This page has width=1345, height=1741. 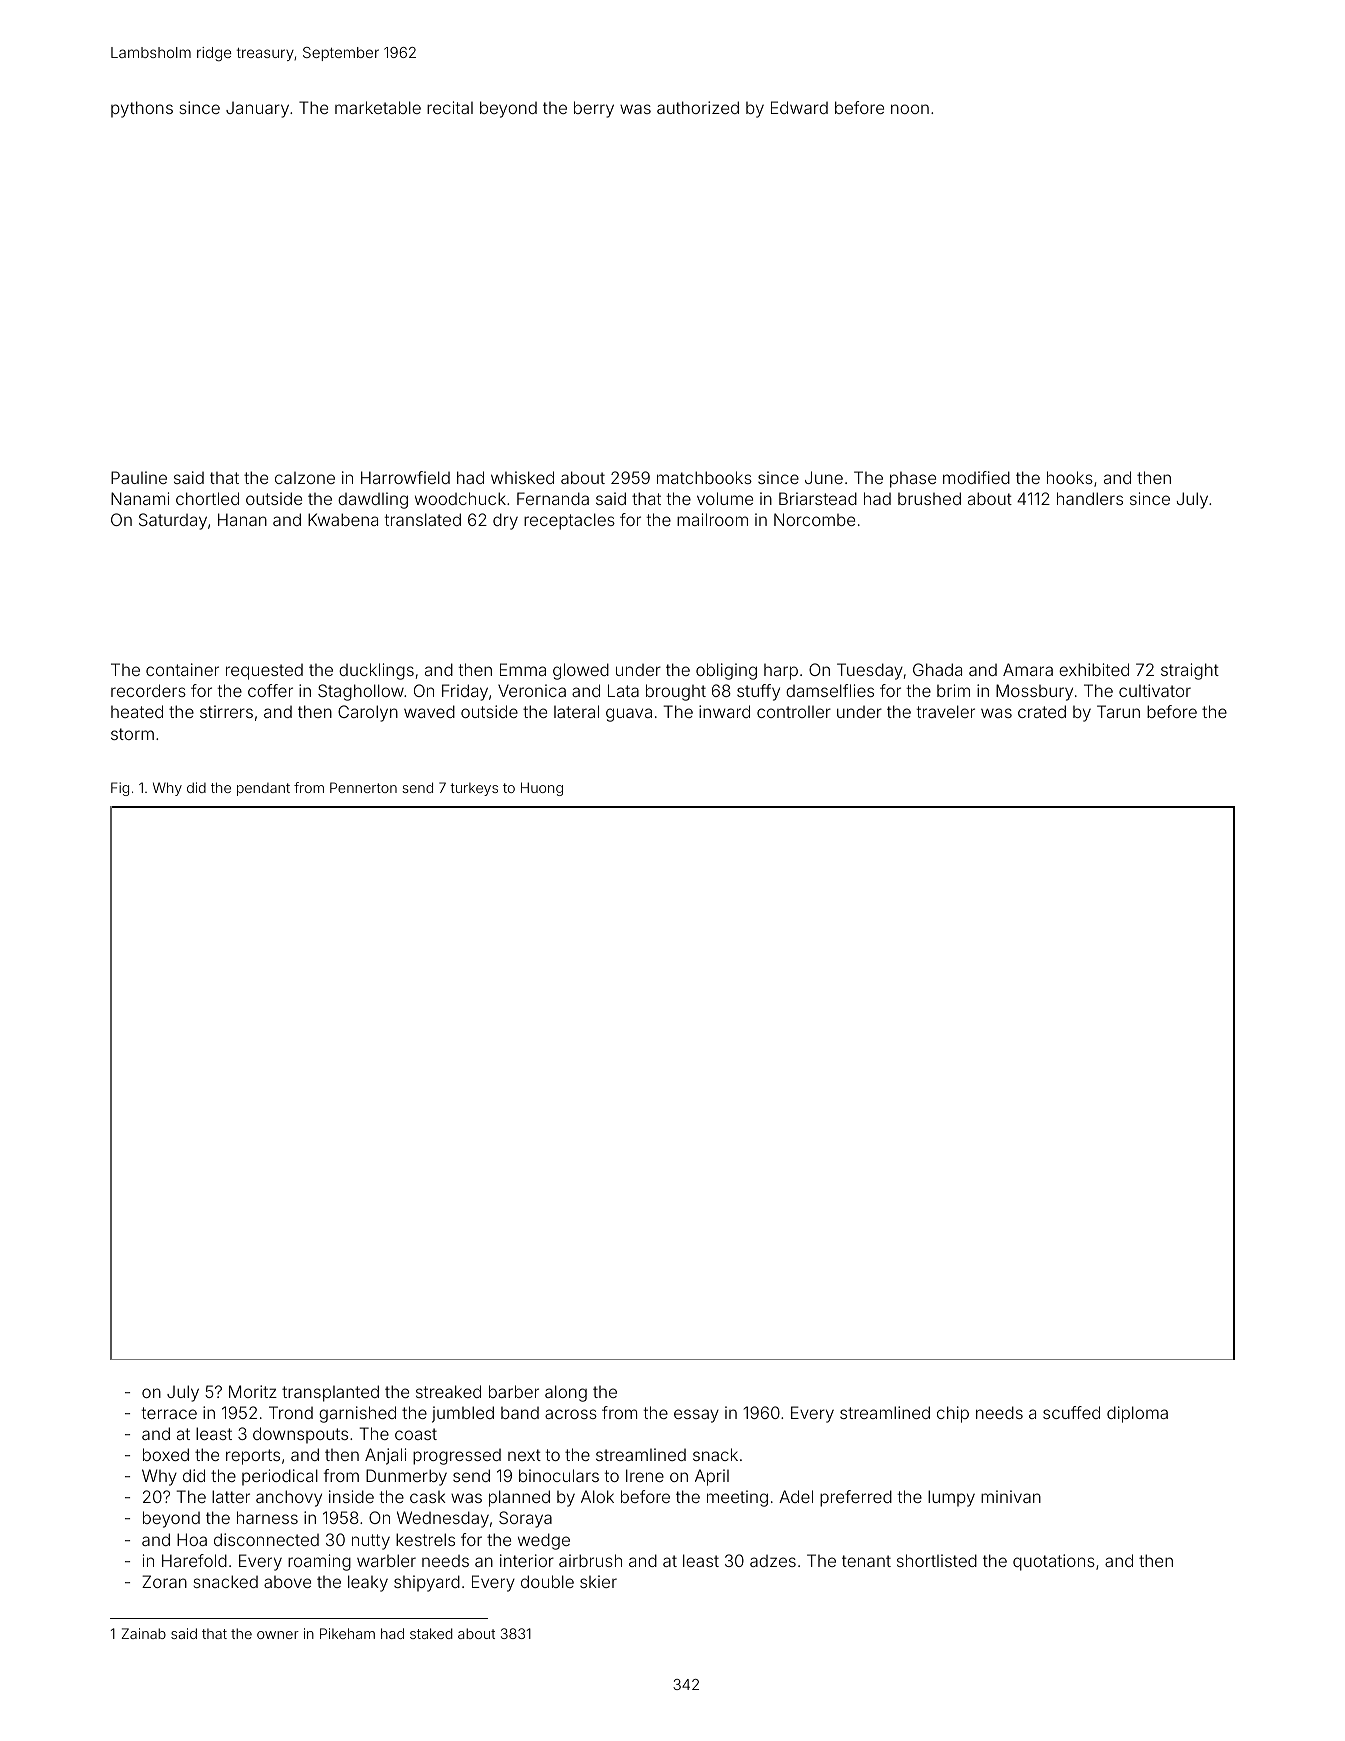 I want to click on Veronica, so click(x=532, y=690).
